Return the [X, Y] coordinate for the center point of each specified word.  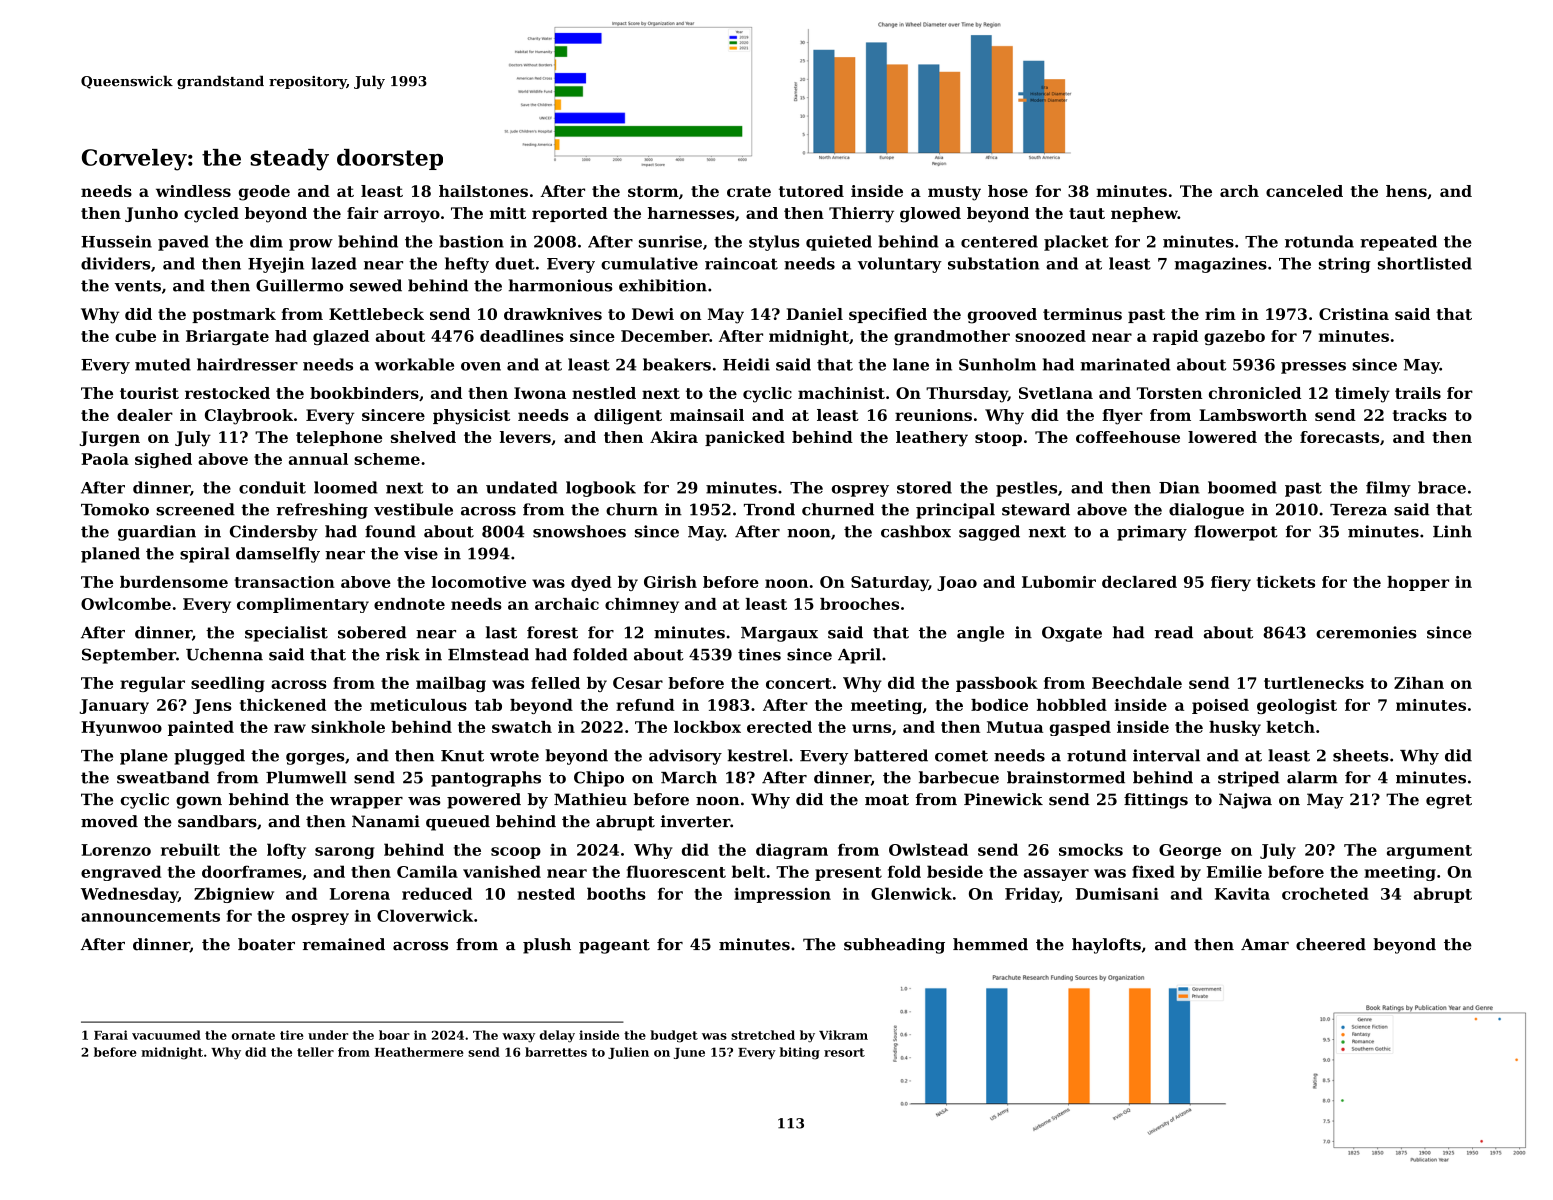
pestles [1026, 489]
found [390, 531]
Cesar [638, 683]
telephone [339, 438]
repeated [1398, 243]
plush [547, 946]
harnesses [691, 213]
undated [522, 487]
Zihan [1419, 683]
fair [362, 213]
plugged [209, 757]
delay [557, 1036]
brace [1442, 487]
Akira [674, 437]
